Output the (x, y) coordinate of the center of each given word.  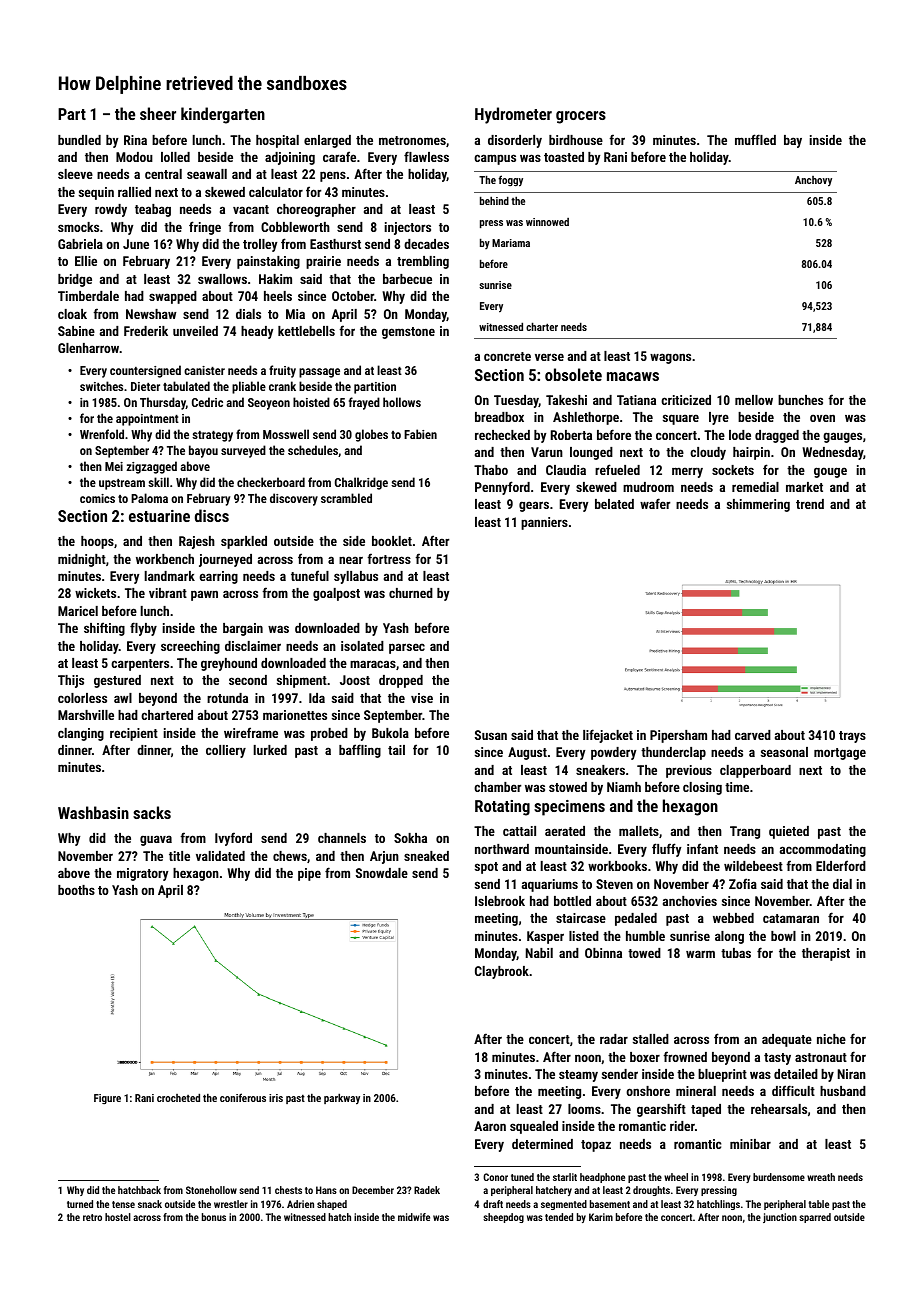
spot (486, 868)
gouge (830, 472)
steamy (578, 1076)
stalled (651, 1039)
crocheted (178, 1097)
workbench (165, 559)
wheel (676, 1177)
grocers (581, 117)
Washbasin (93, 812)
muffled (755, 139)
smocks (78, 227)
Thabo (491, 470)
